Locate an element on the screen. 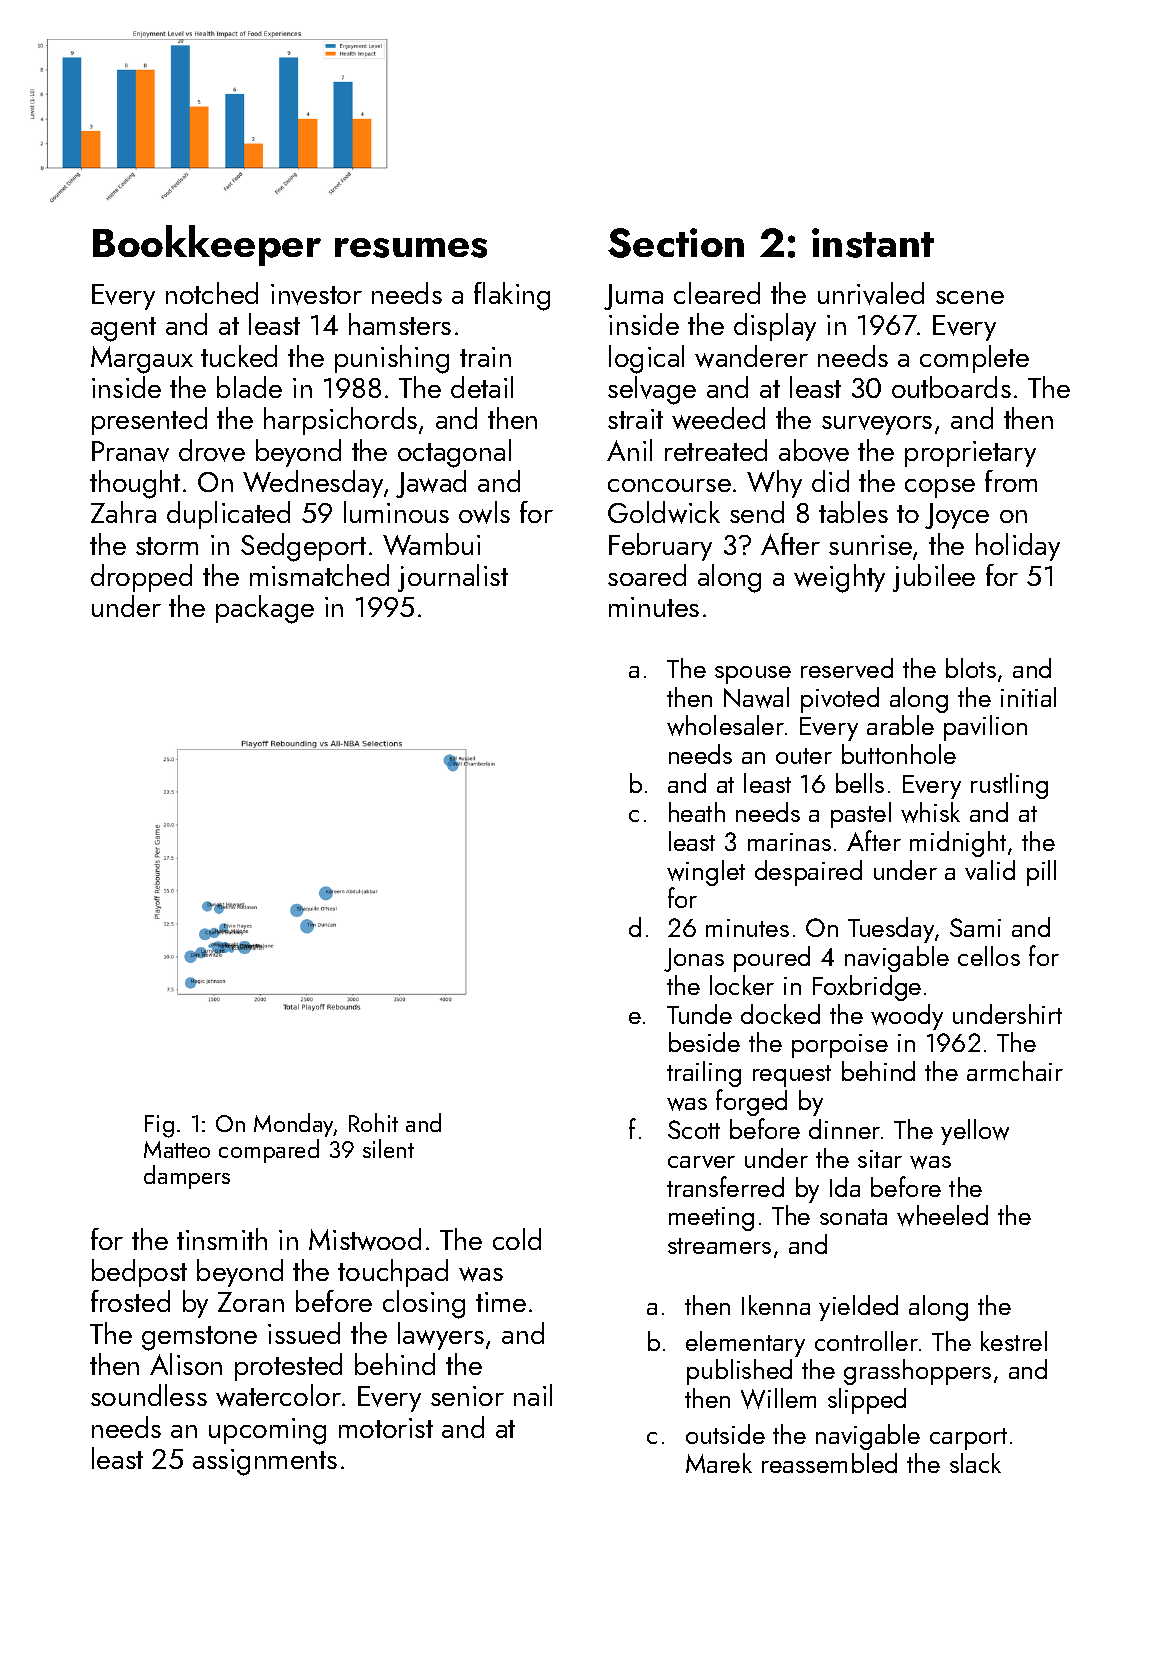  Bookkeeper is located at coordinates (207, 245).
